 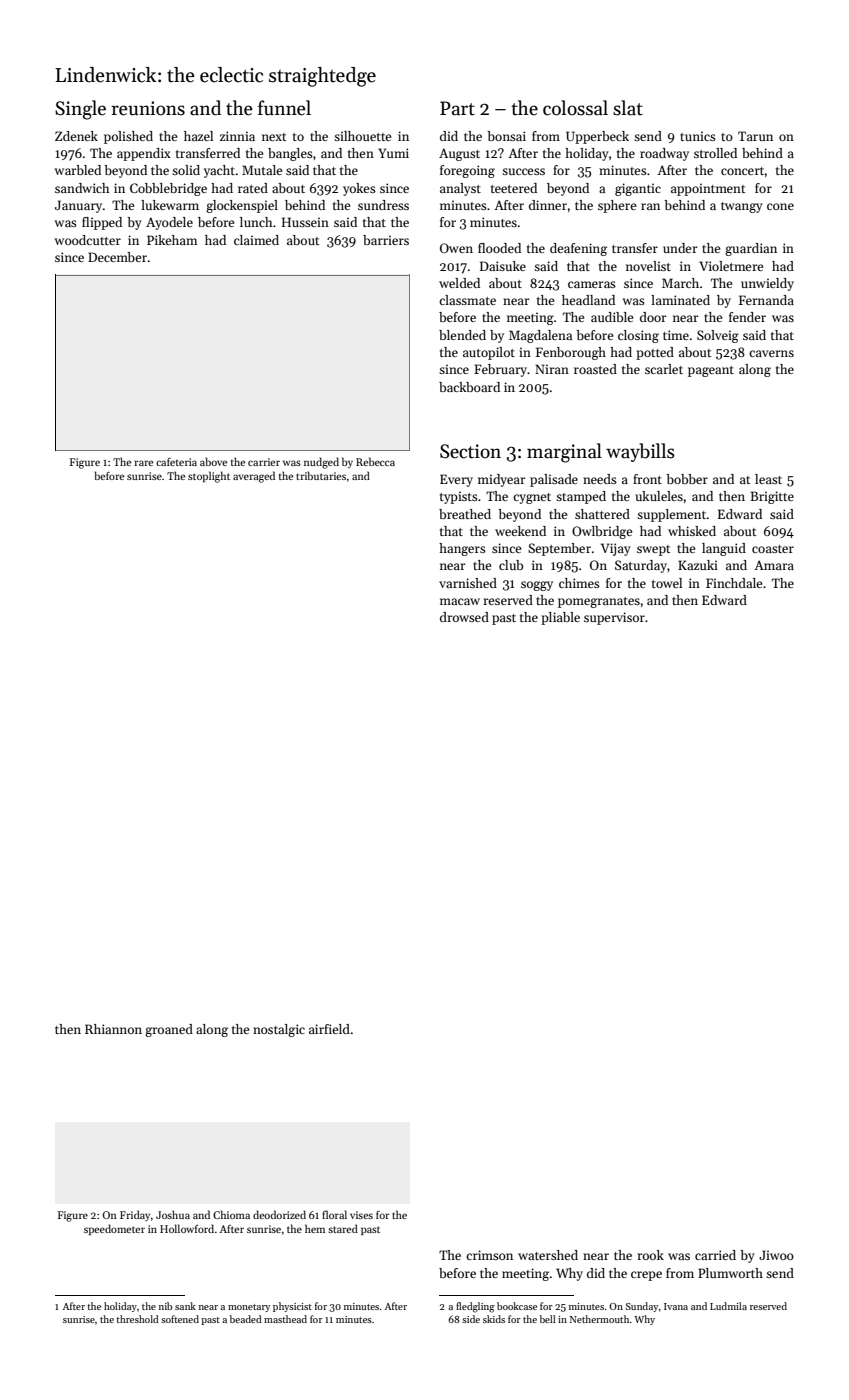 I want to click on Rhiannon, so click(x=113, y=1029).
